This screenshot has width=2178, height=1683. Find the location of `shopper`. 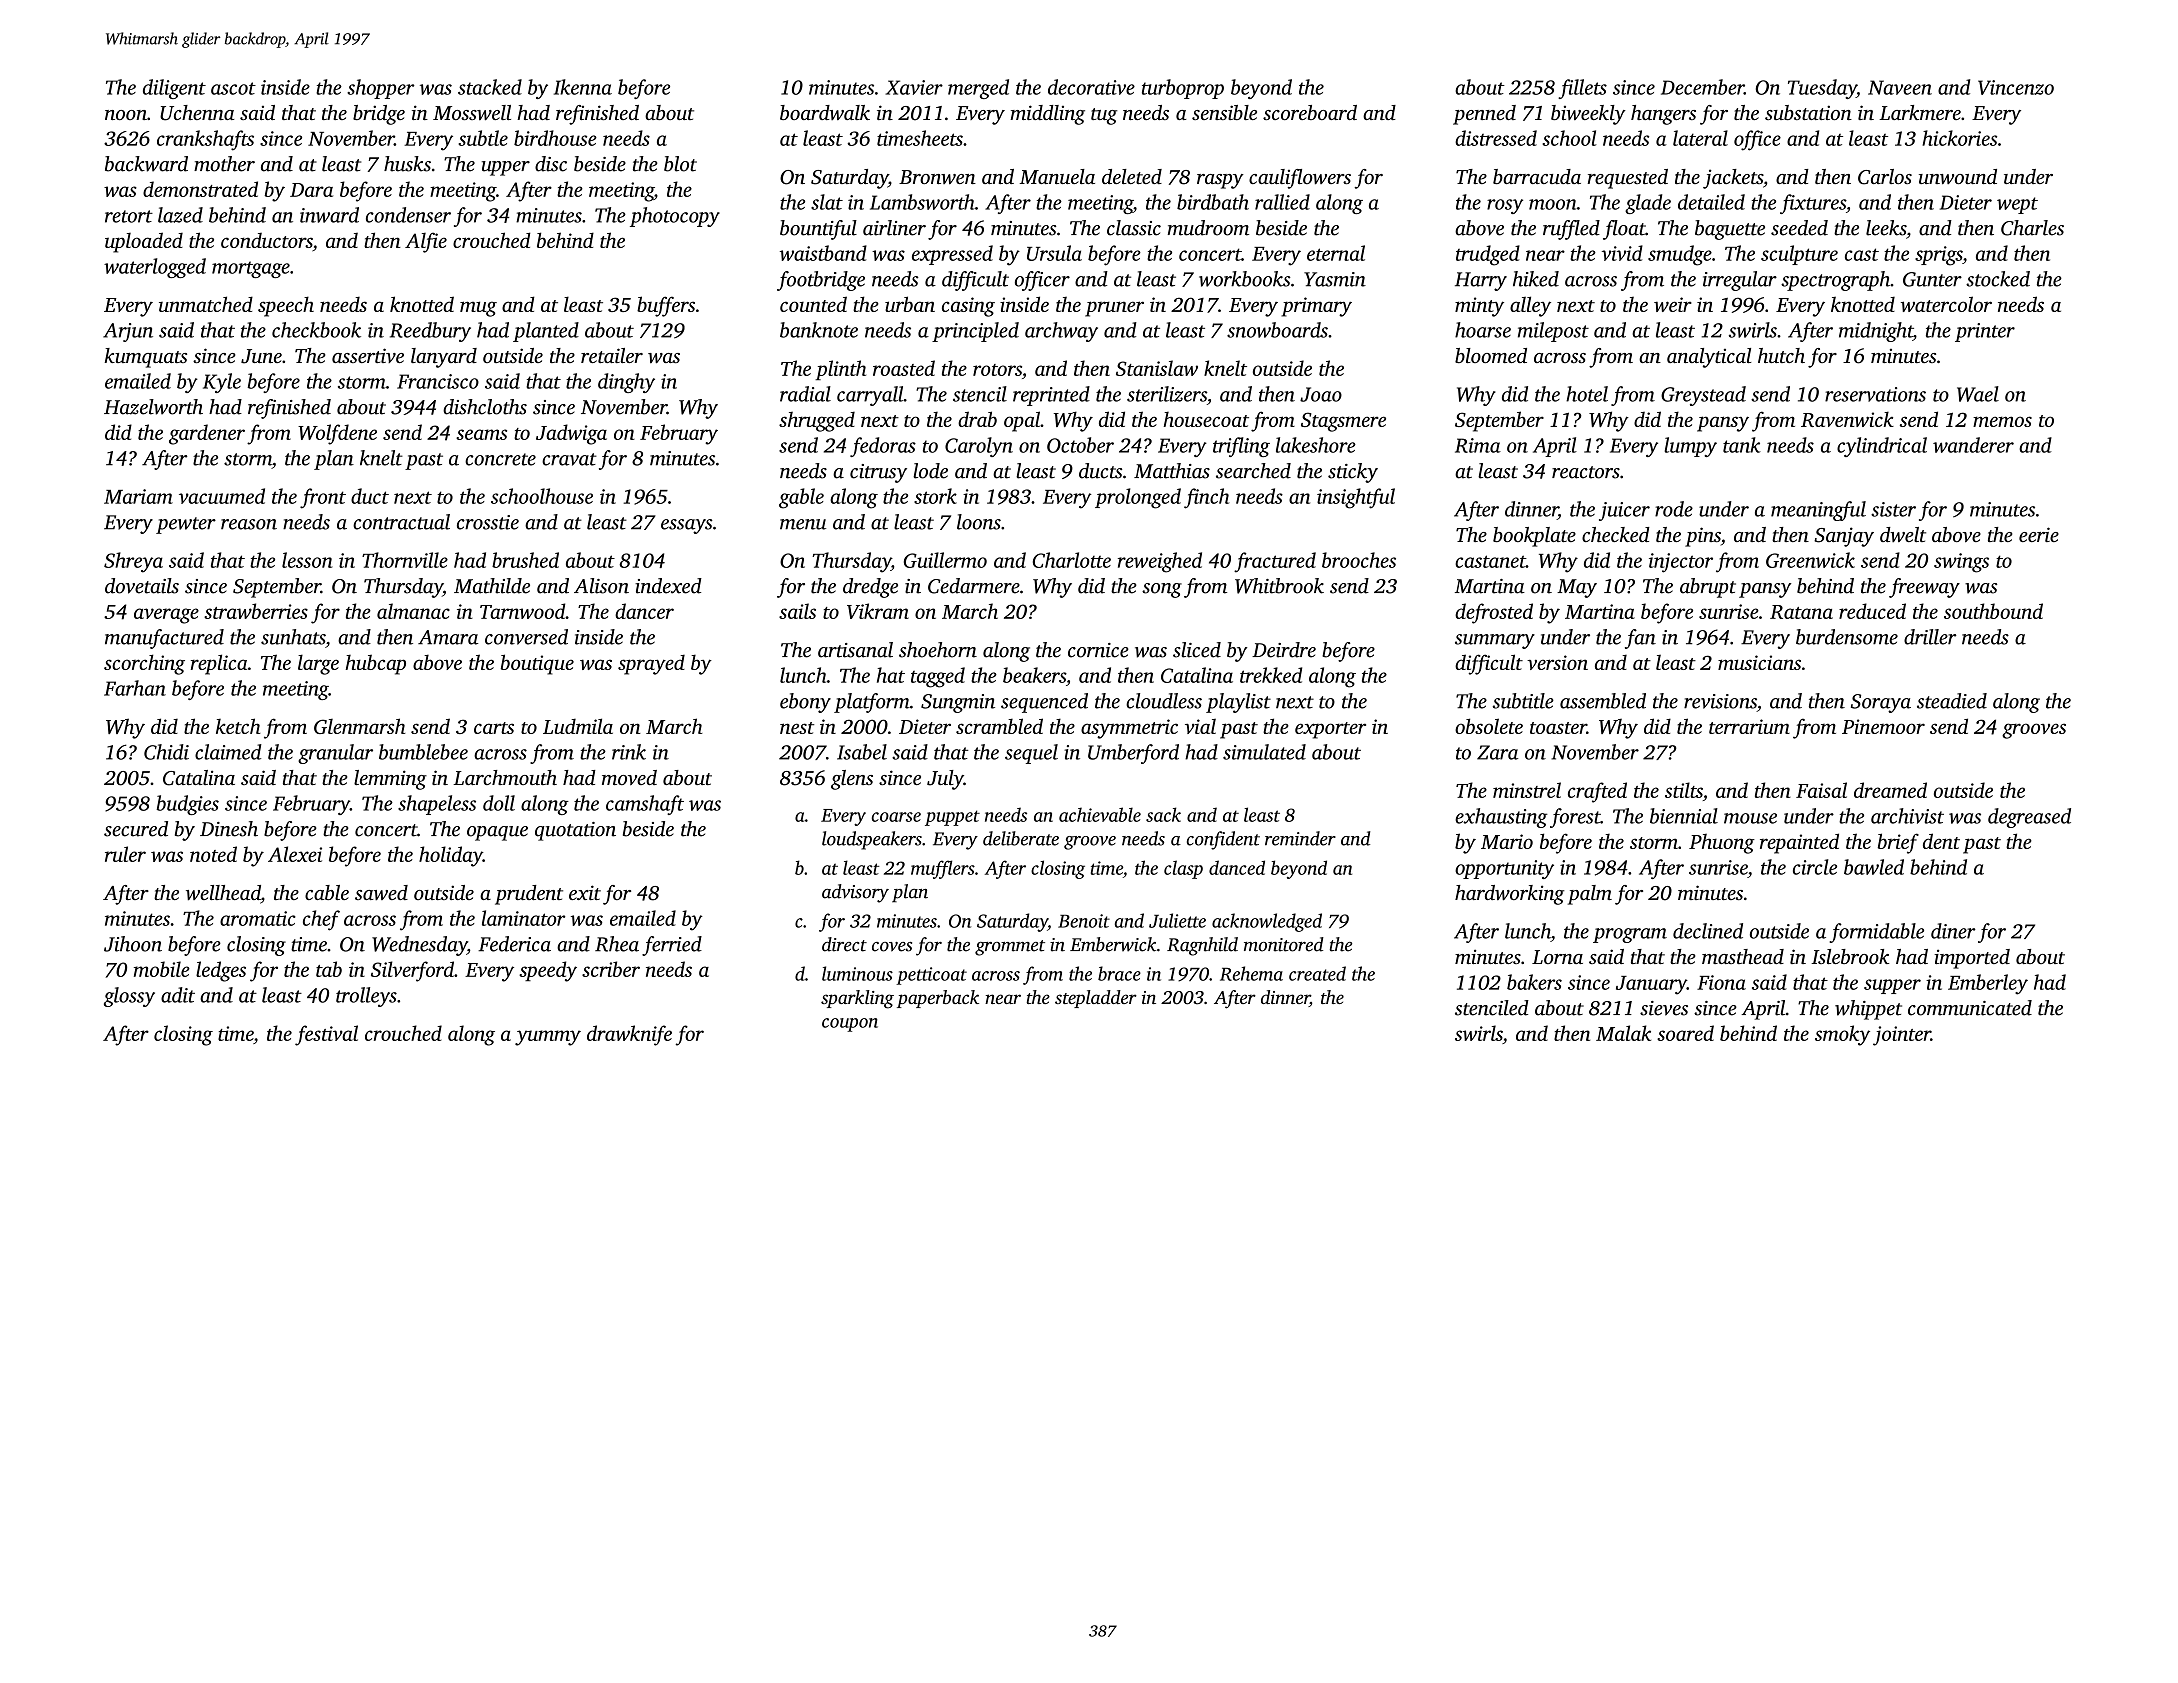

shopper is located at coordinates (381, 89).
